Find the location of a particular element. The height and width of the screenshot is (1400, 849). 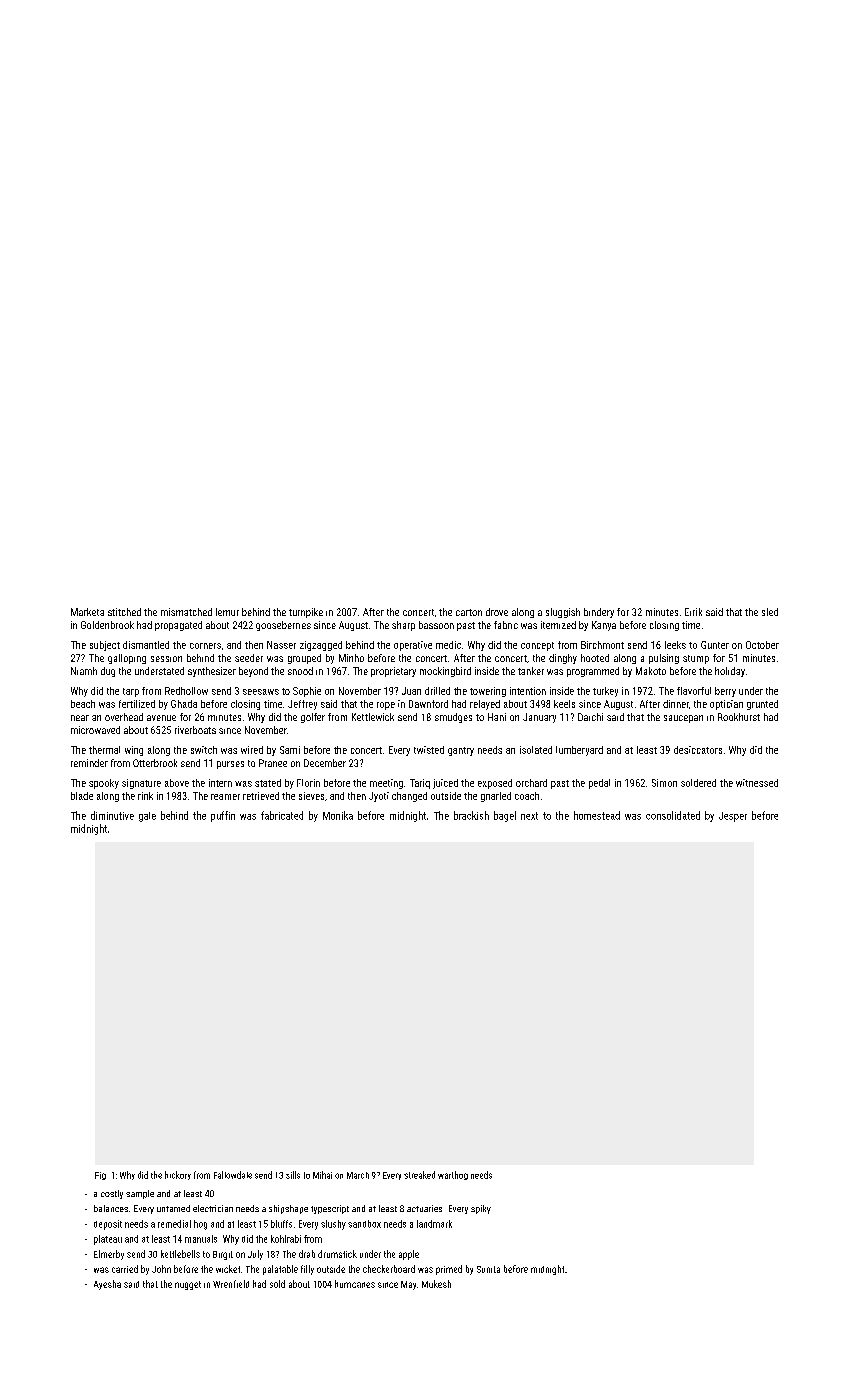

rope is located at coordinates (386, 706).
